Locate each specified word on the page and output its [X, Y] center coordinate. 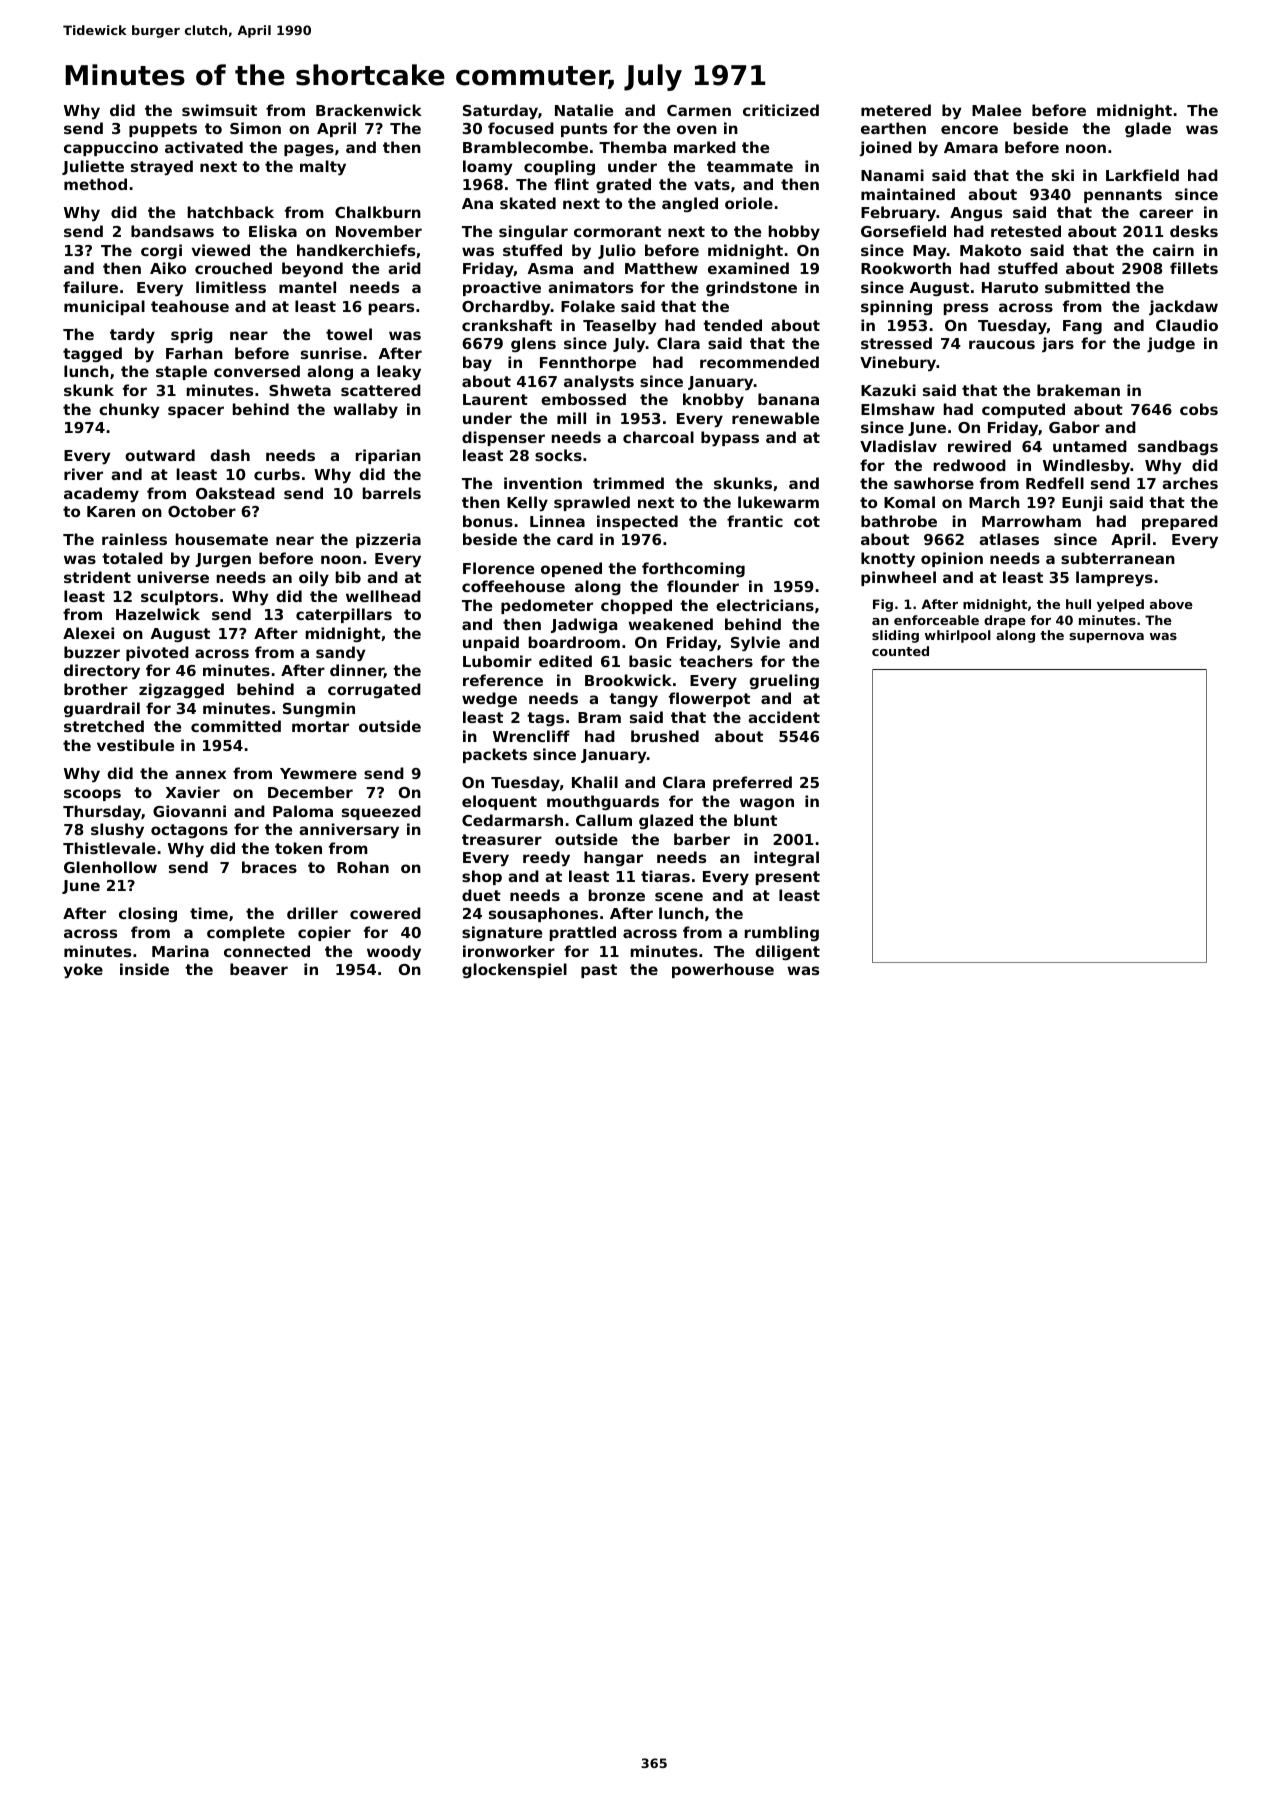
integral [786, 858]
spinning [896, 307]
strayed [162, 168]
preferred [752, 783]
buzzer [92, 652]
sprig [192, 335]
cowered [385, 913]
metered [896, 110]
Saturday [500, 112]
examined [748, 268]
